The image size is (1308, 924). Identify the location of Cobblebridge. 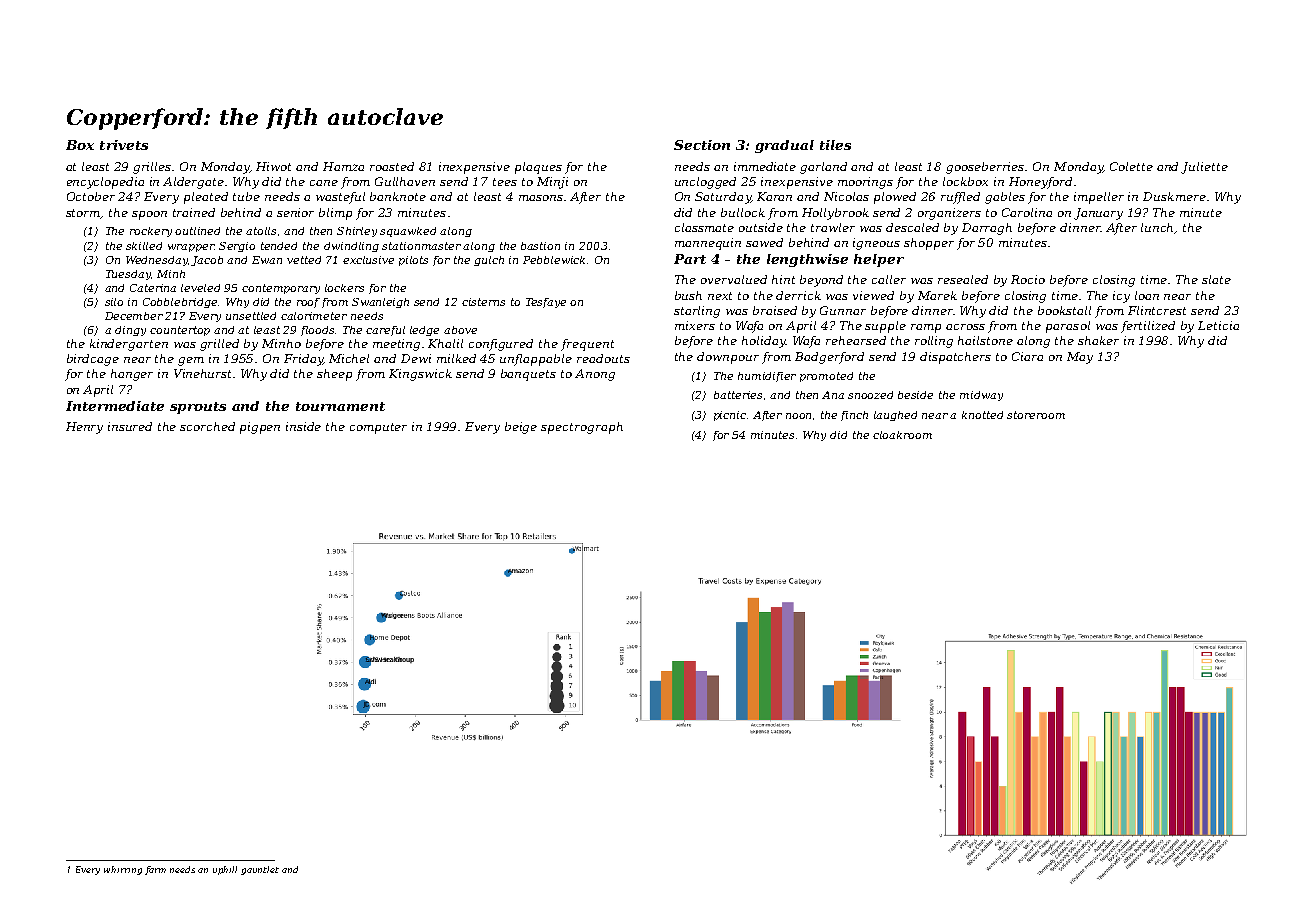
(180, 303).
